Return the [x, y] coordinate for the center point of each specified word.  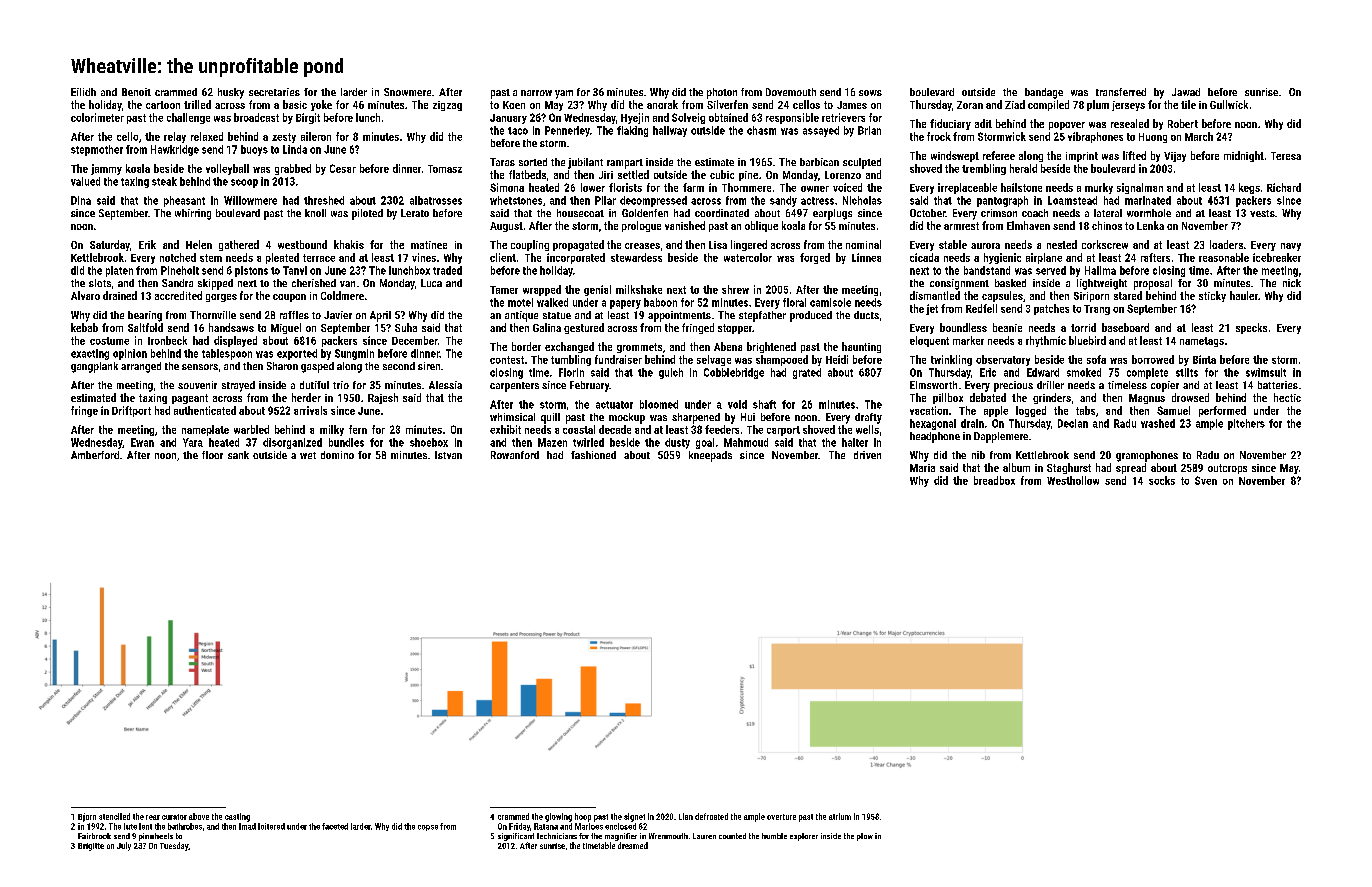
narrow [536, 93]
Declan [1073, 423]
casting [237, 817]
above [199, 816]
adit [983, 123]
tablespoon [227, 354]
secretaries [274, 92]
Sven [1206, 480]
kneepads [710, 456]
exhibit [505, 429]
